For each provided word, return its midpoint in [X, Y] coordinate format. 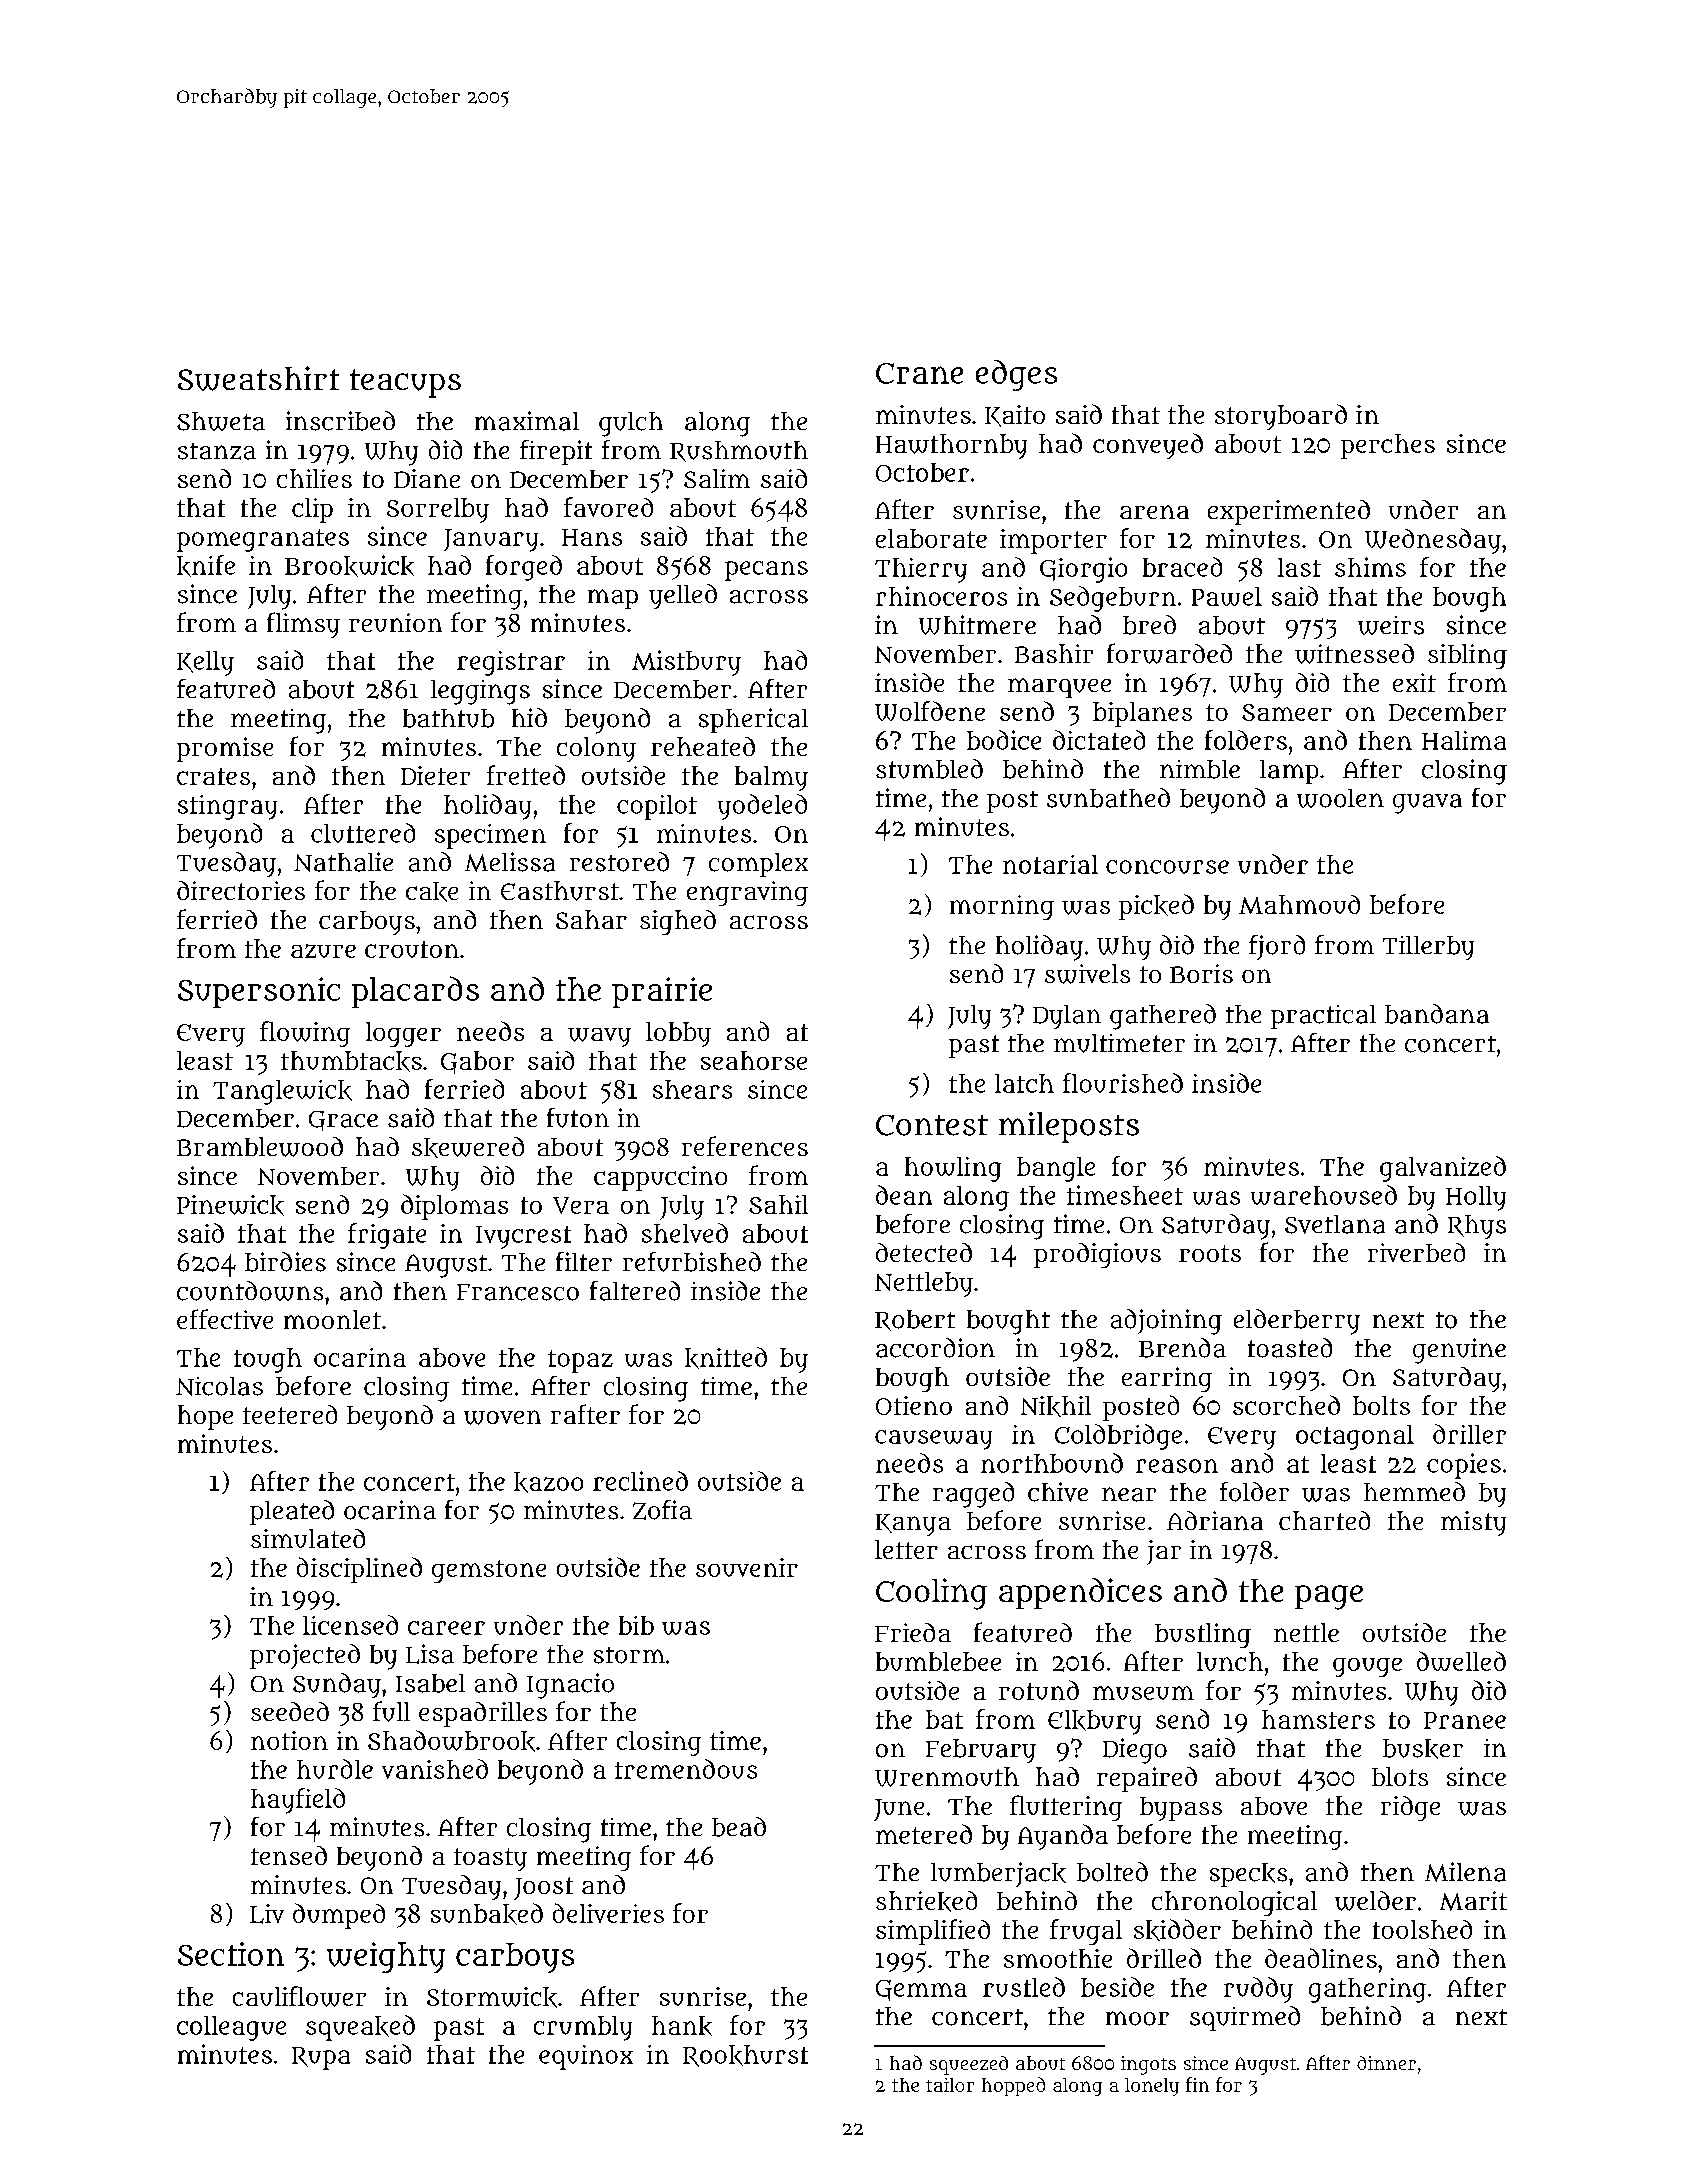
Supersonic [259, 992]
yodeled [762, 807]
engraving [747, 893]
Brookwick [349, 566]
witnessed [1354, 654]
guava [1427, 804]
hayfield [298, 1801]
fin [1197, 2084]
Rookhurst [745, 2056]
